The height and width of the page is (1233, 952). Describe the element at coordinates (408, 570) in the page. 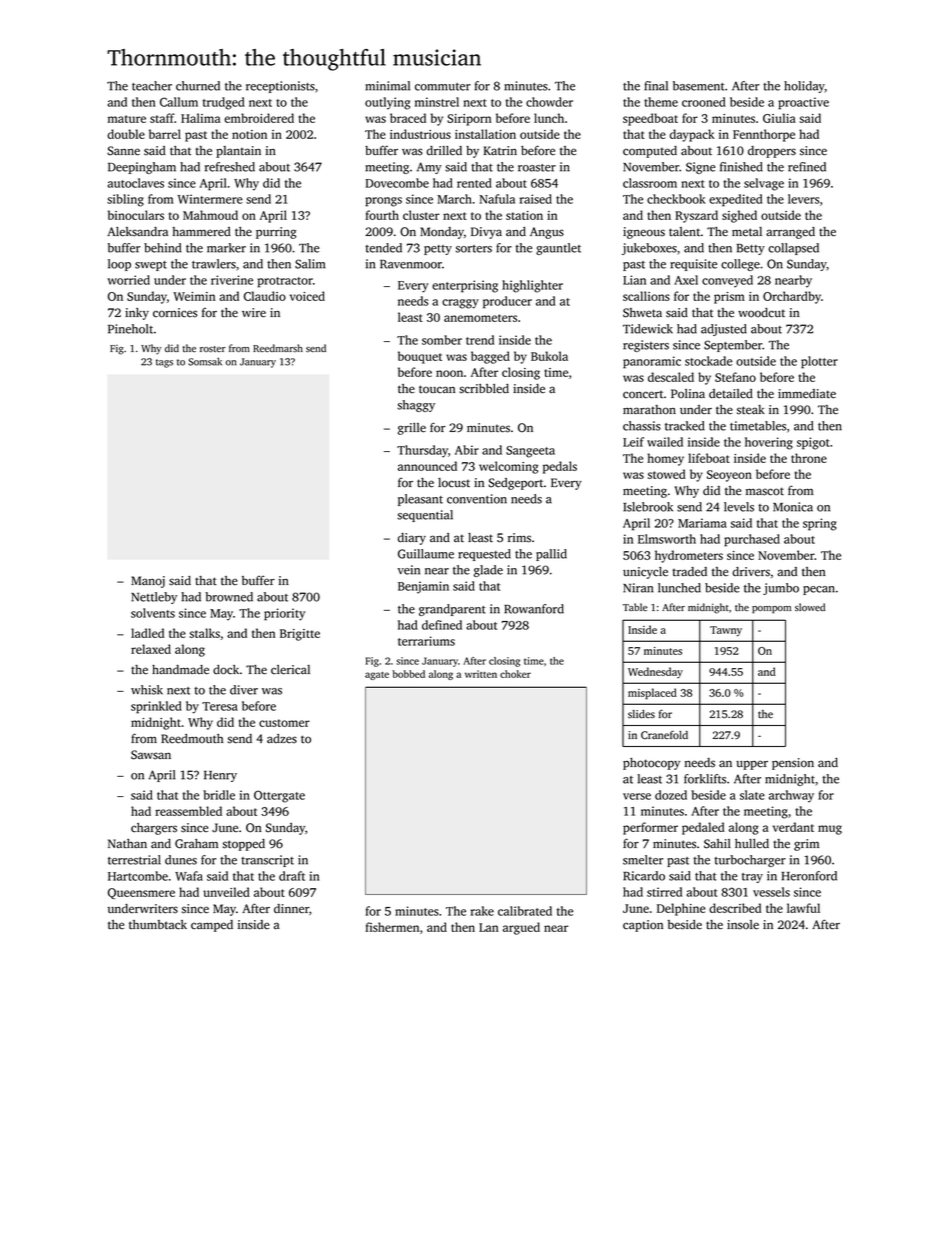

I see `vein` at that location.
